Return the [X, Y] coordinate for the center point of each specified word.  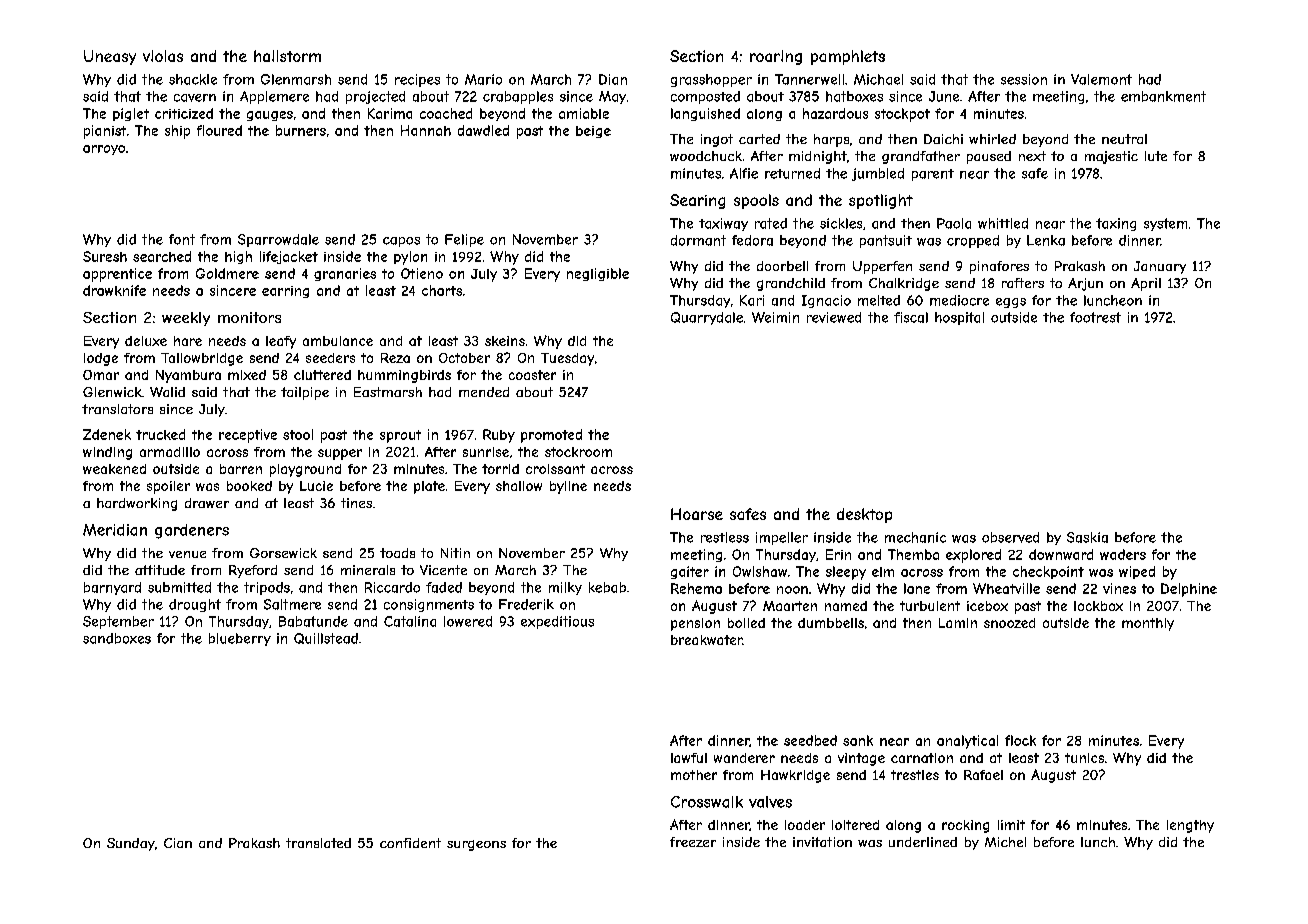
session [1024, 79]
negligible [598, 274]
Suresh [105, 256]
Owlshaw [760, 571]
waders [1123, 554]
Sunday [131, 844]
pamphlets [848, 57]
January [1160, 267]
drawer [207, 503]
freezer [693, 842]
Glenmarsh [296, 79]
